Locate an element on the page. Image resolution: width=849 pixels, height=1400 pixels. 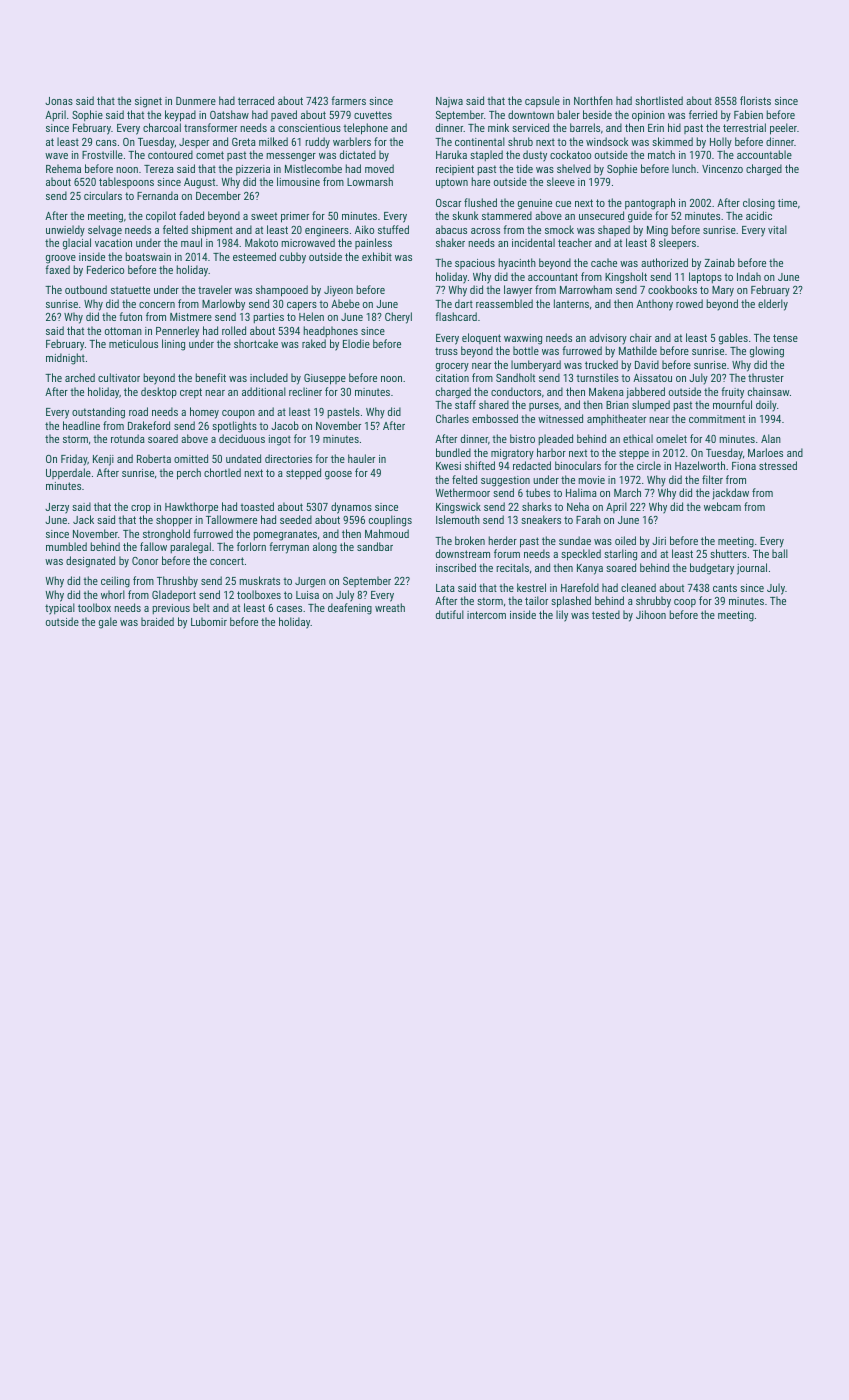
cans is located at coordinates (106, 143).
